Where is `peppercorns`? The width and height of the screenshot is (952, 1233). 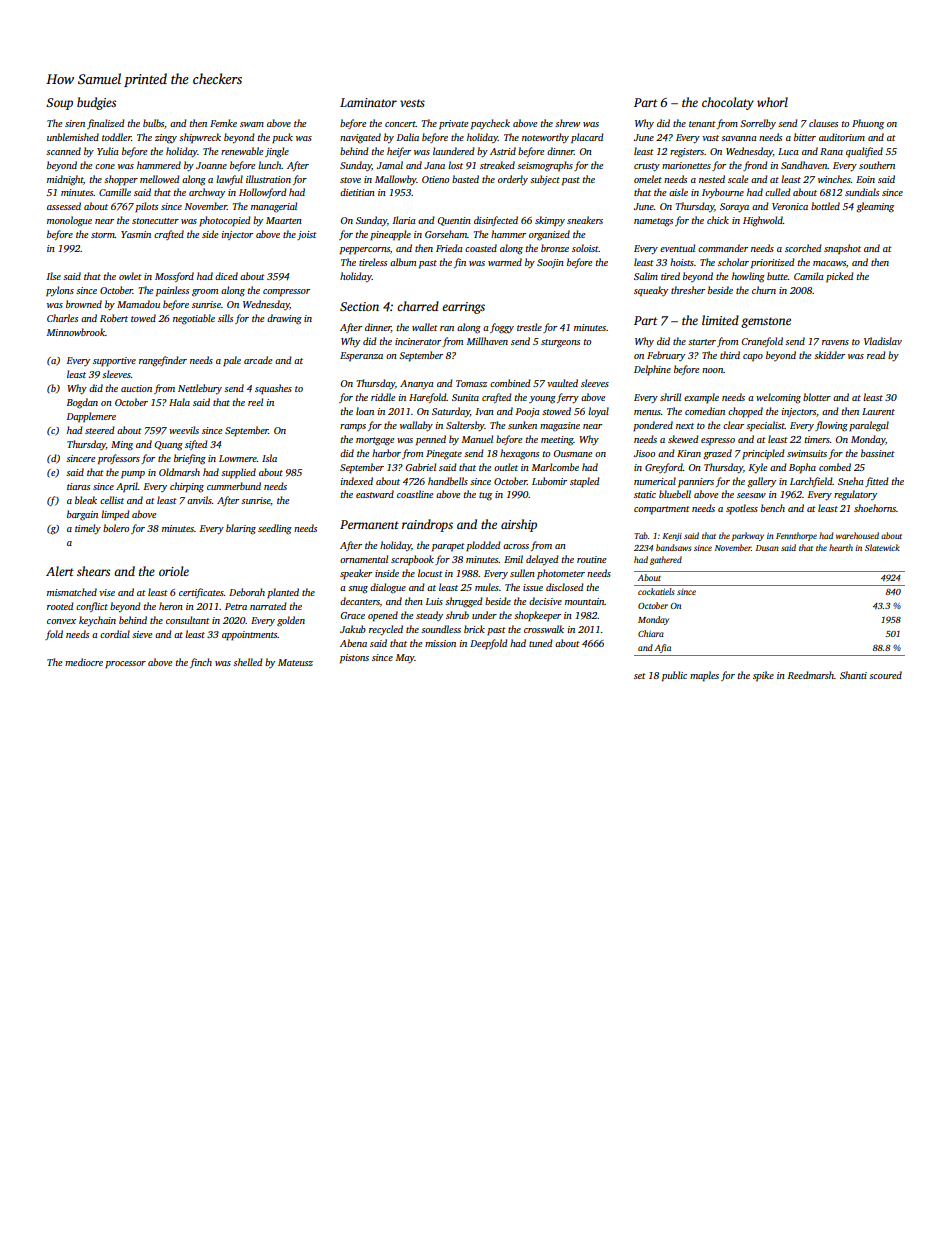 peppercorns is located at coordinates (365, 251).
